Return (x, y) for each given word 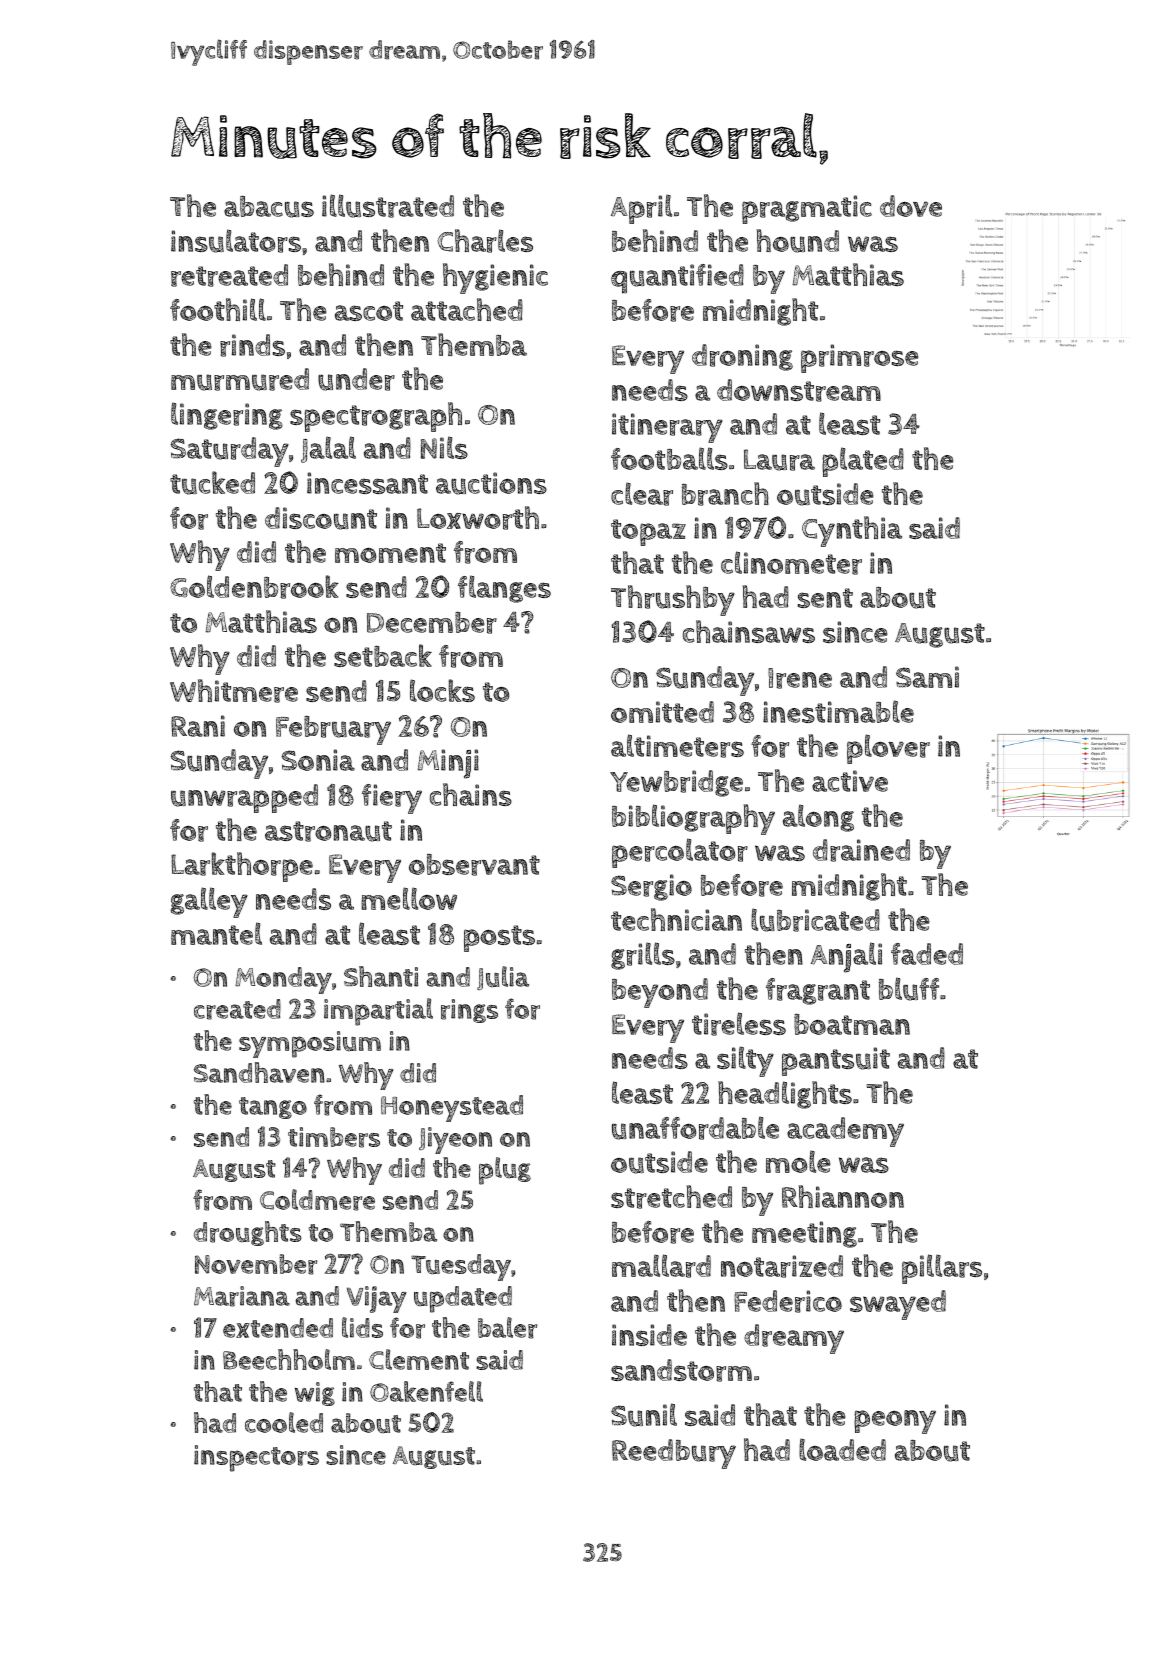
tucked (212, 483)
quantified (677, 279)
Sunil (644, 1415)
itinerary (667, 428)
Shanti (381, 976)
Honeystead (452, 1108)
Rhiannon (843, 1196)
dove (911, 206)
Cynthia (852, 531)
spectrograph (376, 417)
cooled (284, 1422)
